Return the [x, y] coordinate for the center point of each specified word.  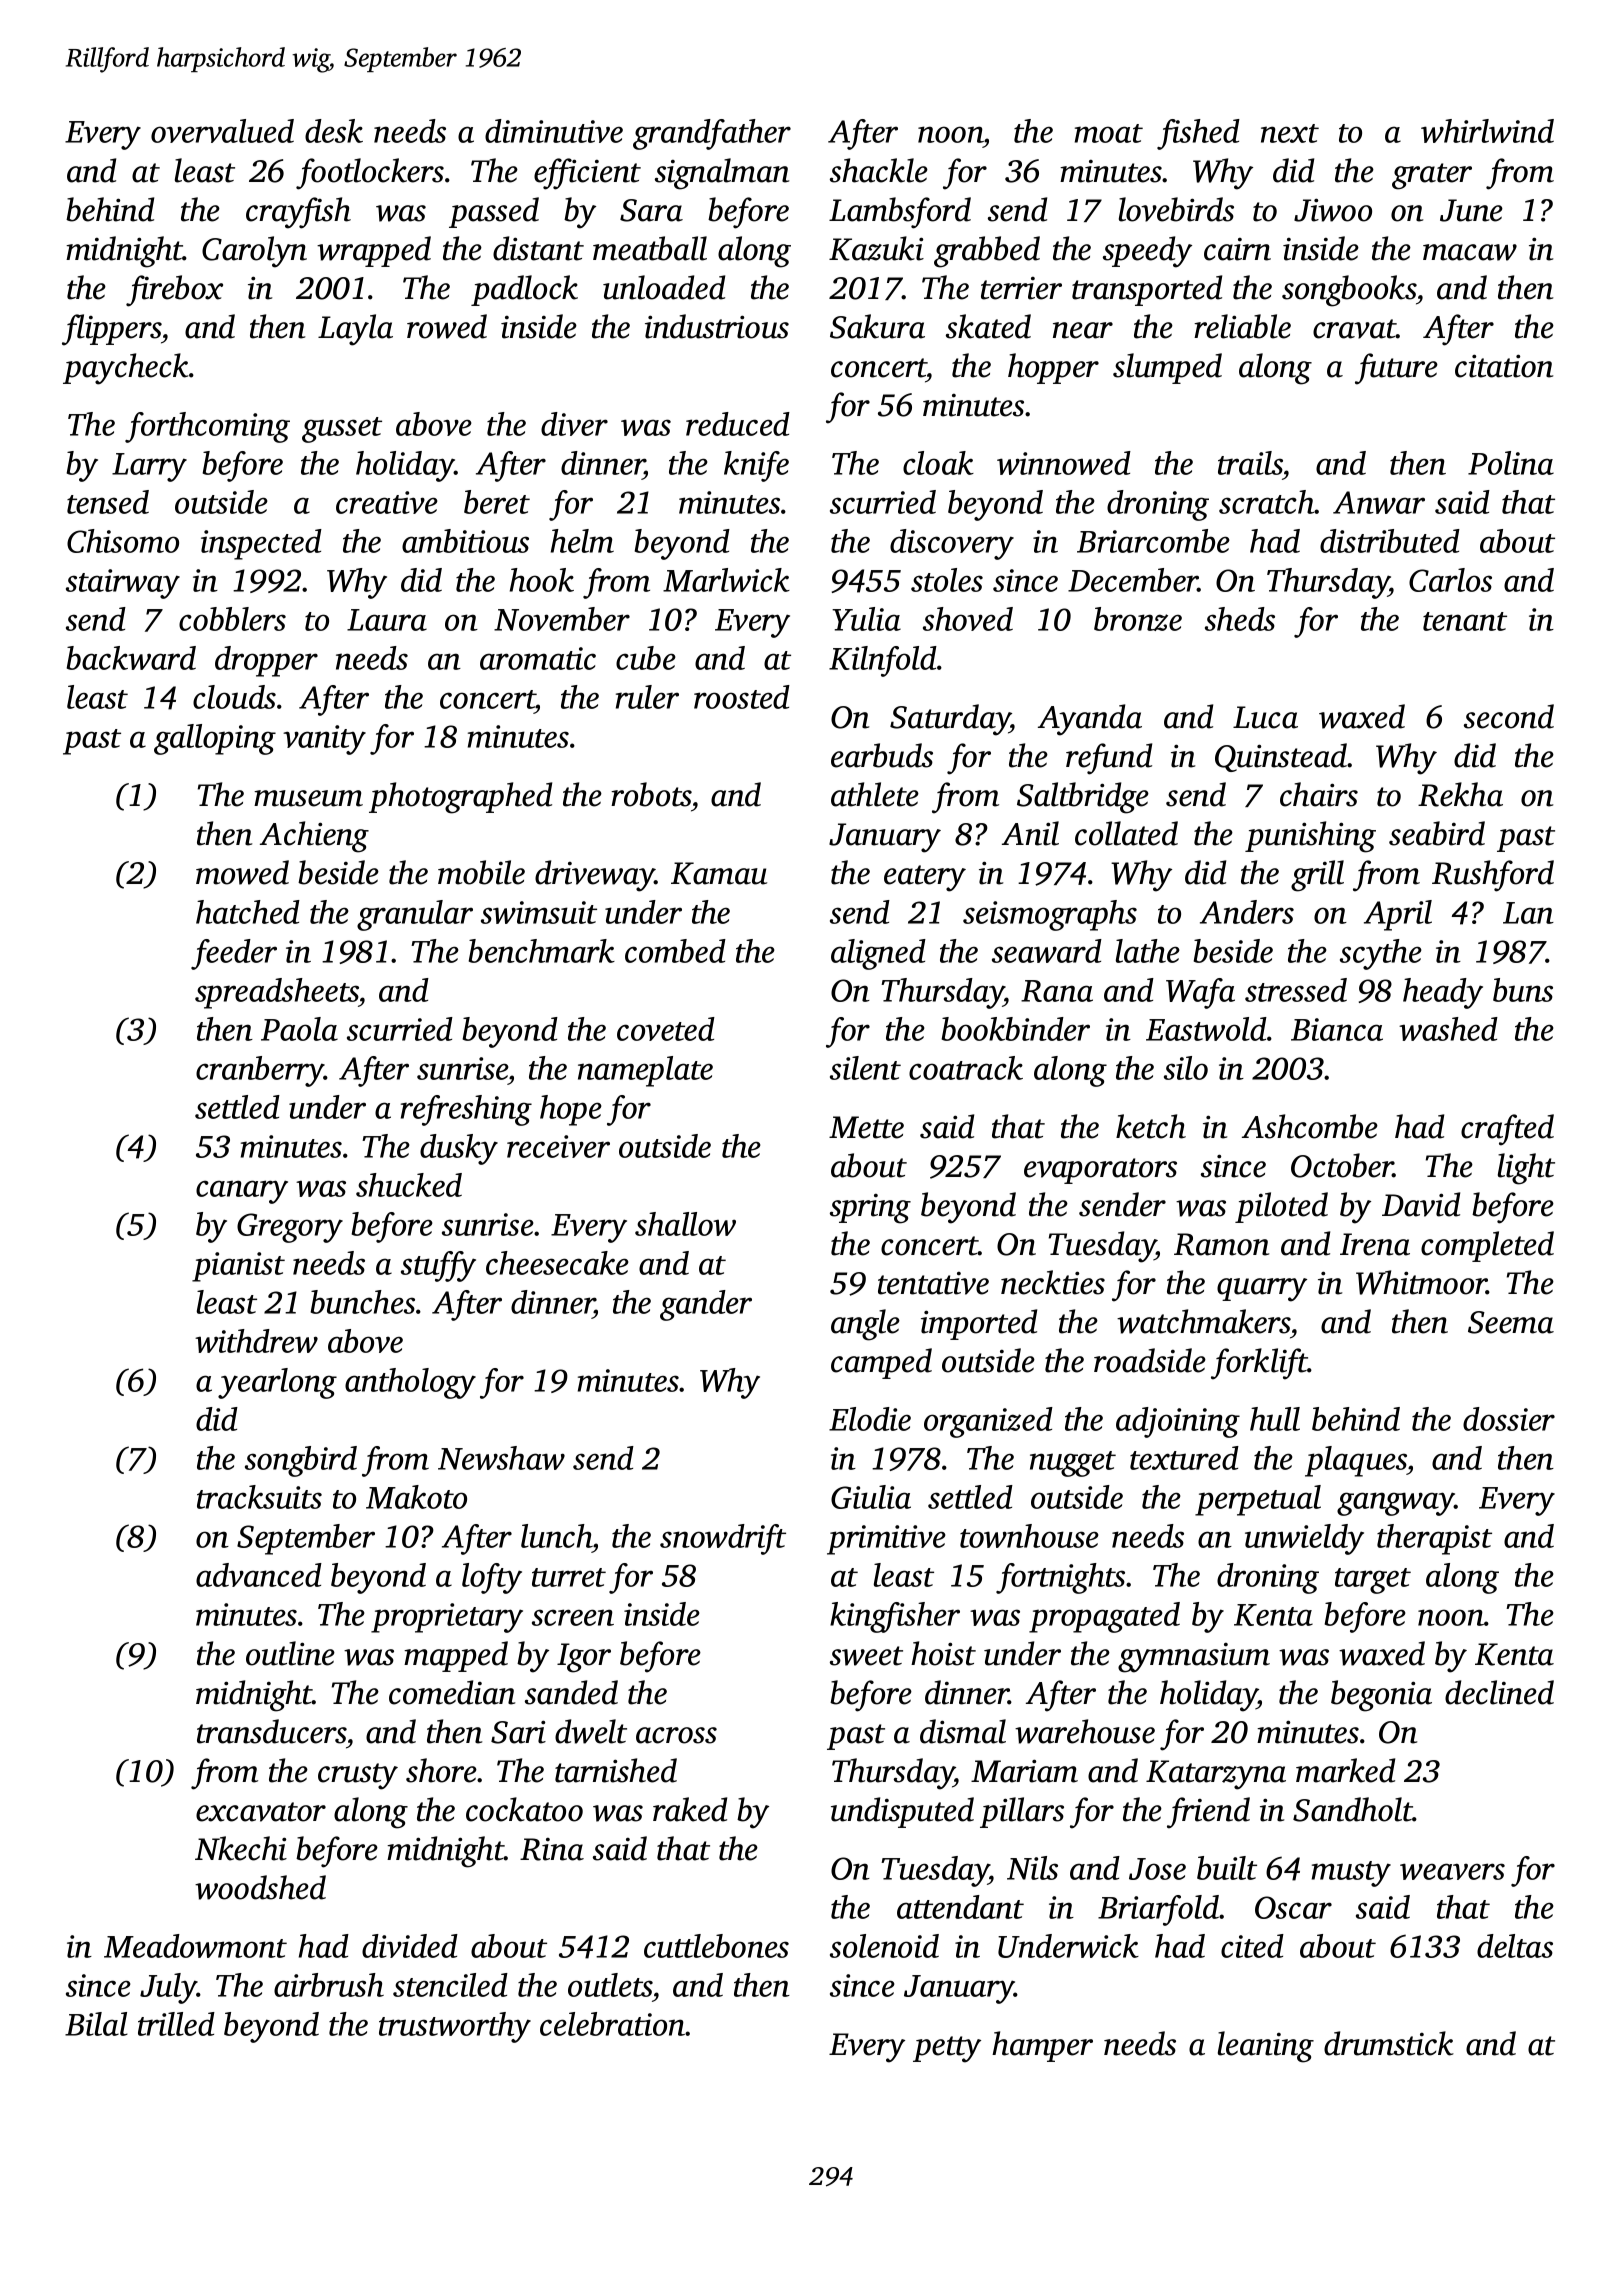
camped [881, 1363]
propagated [1104, 1617]
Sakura [877, 326]
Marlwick [726, 580]
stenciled [450, 1985]
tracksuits [259, 1497]
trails [1250, 463]
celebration [612, 2024]
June [1471, 210]
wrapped [374, 251]
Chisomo [123, 541]
